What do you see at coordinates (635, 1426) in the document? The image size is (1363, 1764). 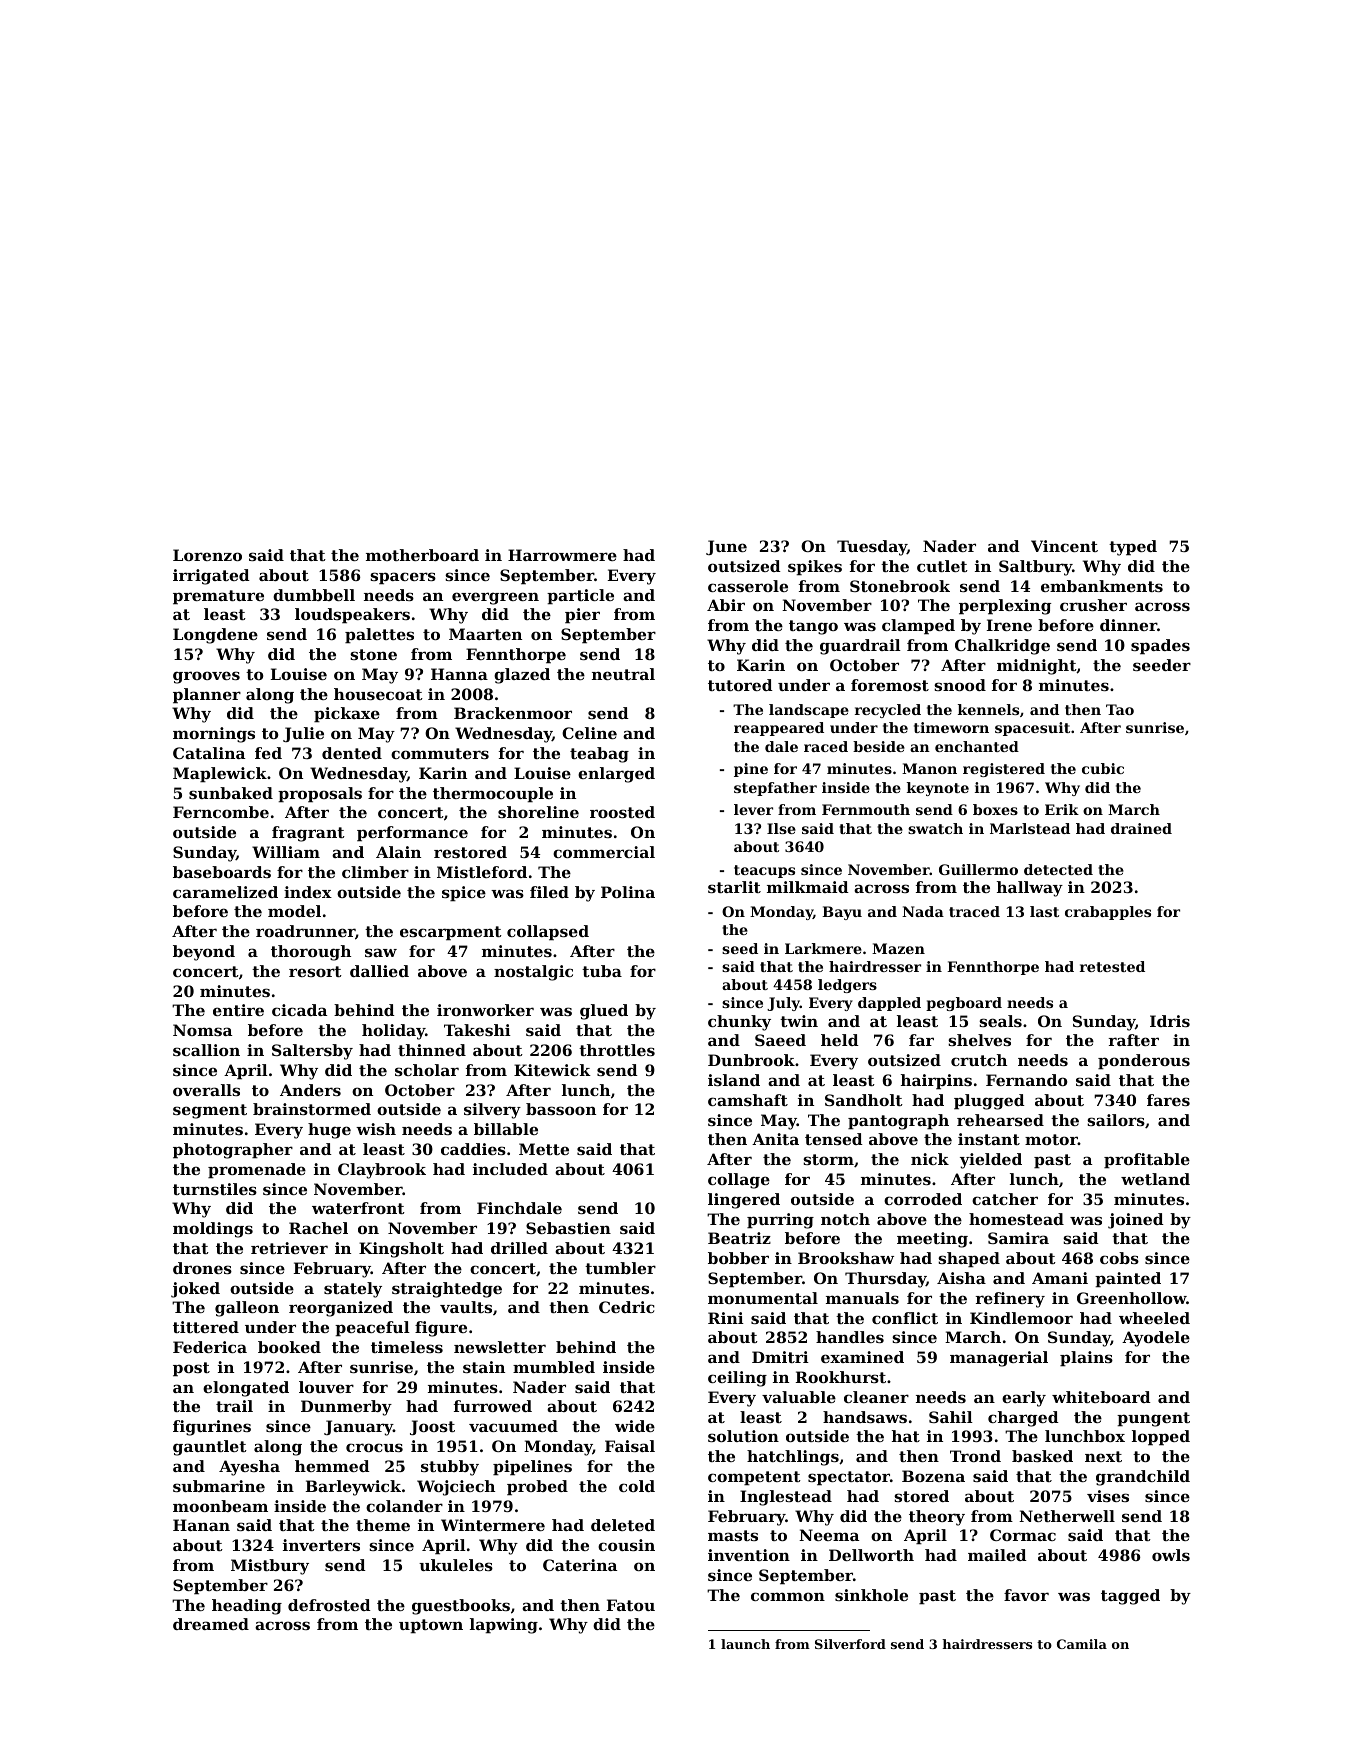 I see `wide` at bounding box center [635, 1426].
